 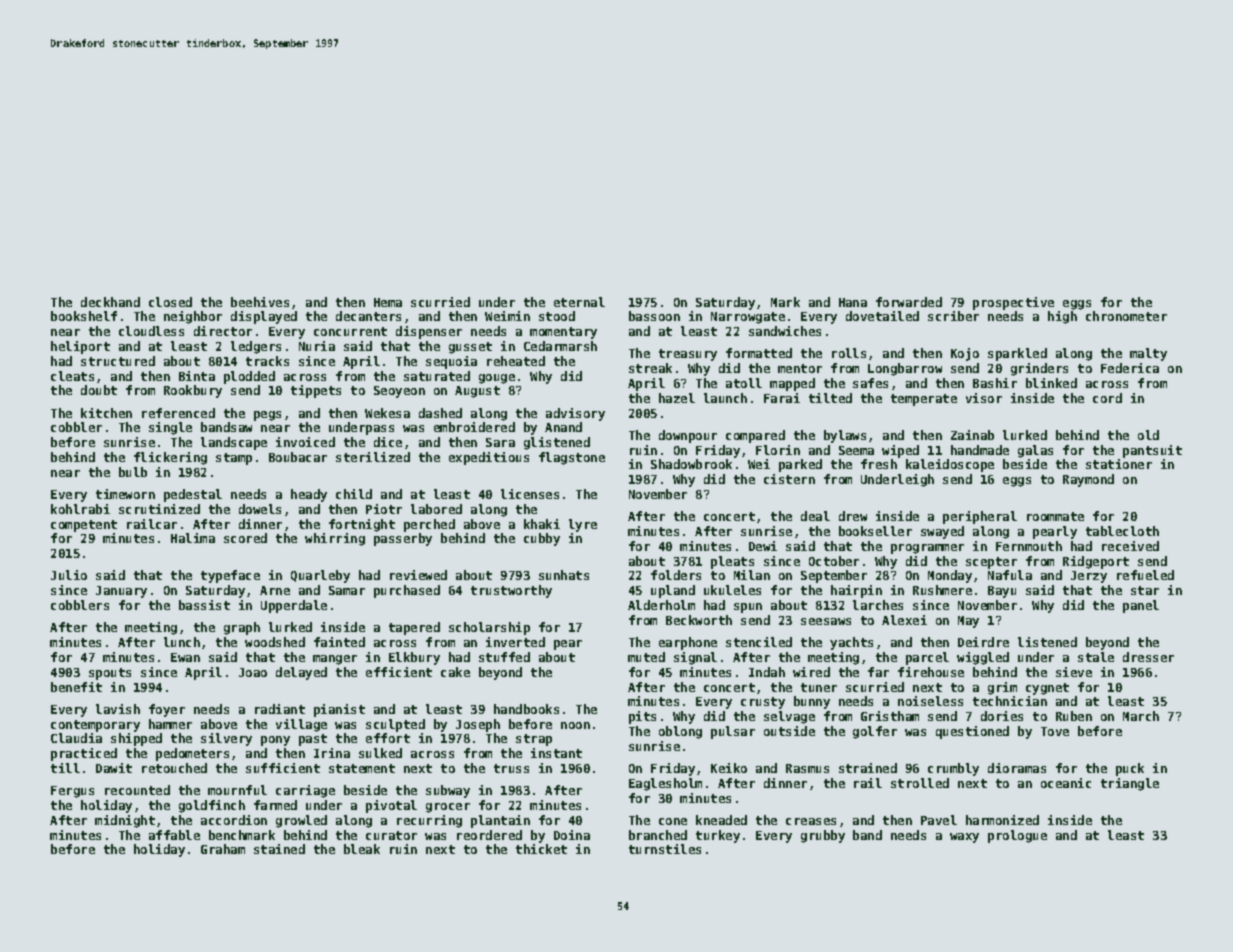 What do you see at coordinates (305, 791) in the screenshot?
I see `carriage` at bounding box center [305, 791].
